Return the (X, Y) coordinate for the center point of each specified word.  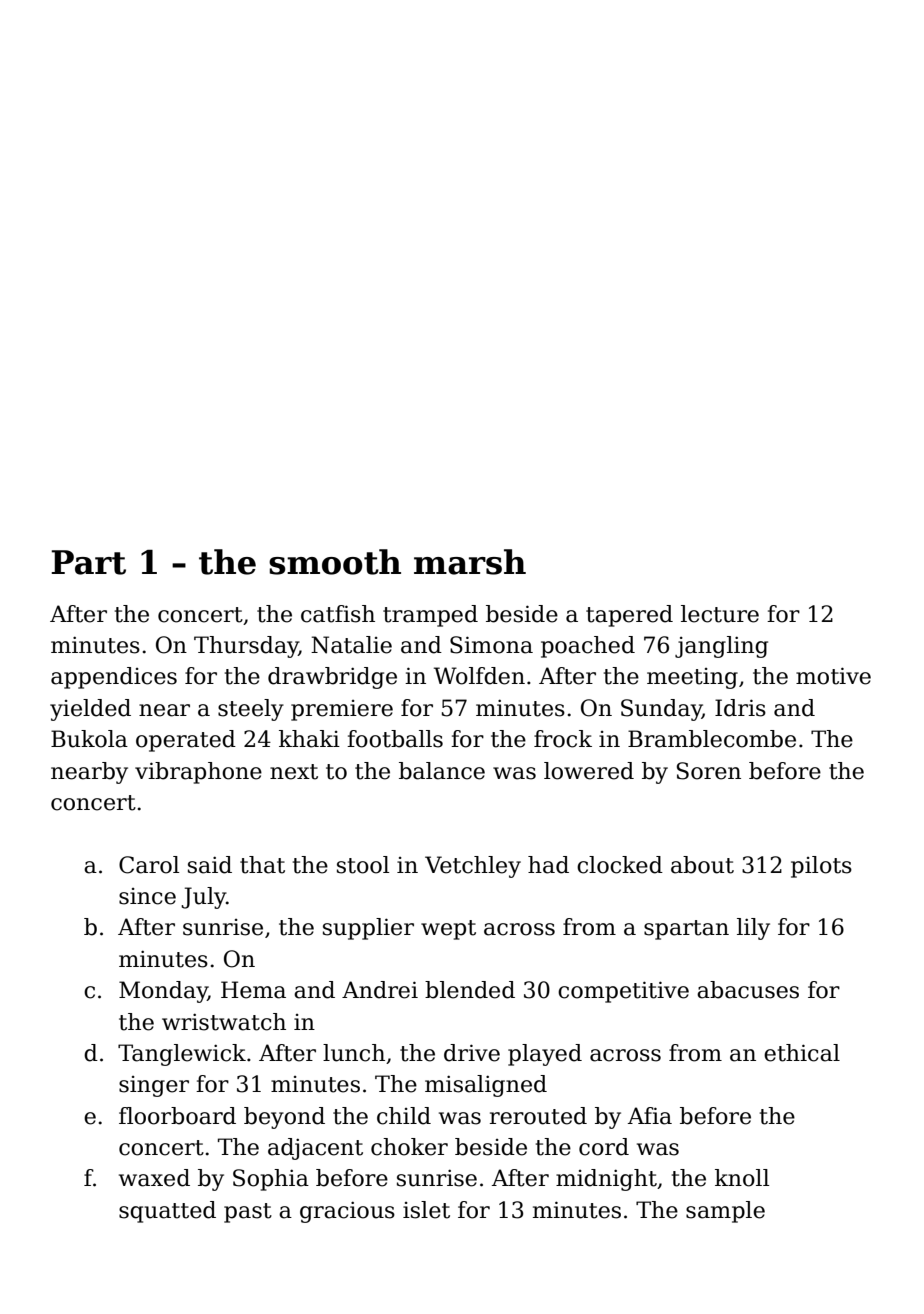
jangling (721, 647)
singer (154, 1086)
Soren (709, 771)
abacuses (748, 990)
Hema (253, 990)
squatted (167, 1212)
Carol (149, 865)
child (404, 1116)
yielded (90, 710)
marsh (470, 562)
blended (470, 990)
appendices (114, 678)
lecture (720, 614)
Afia (650, 1116)
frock (563, 739)
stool (363, 865)
